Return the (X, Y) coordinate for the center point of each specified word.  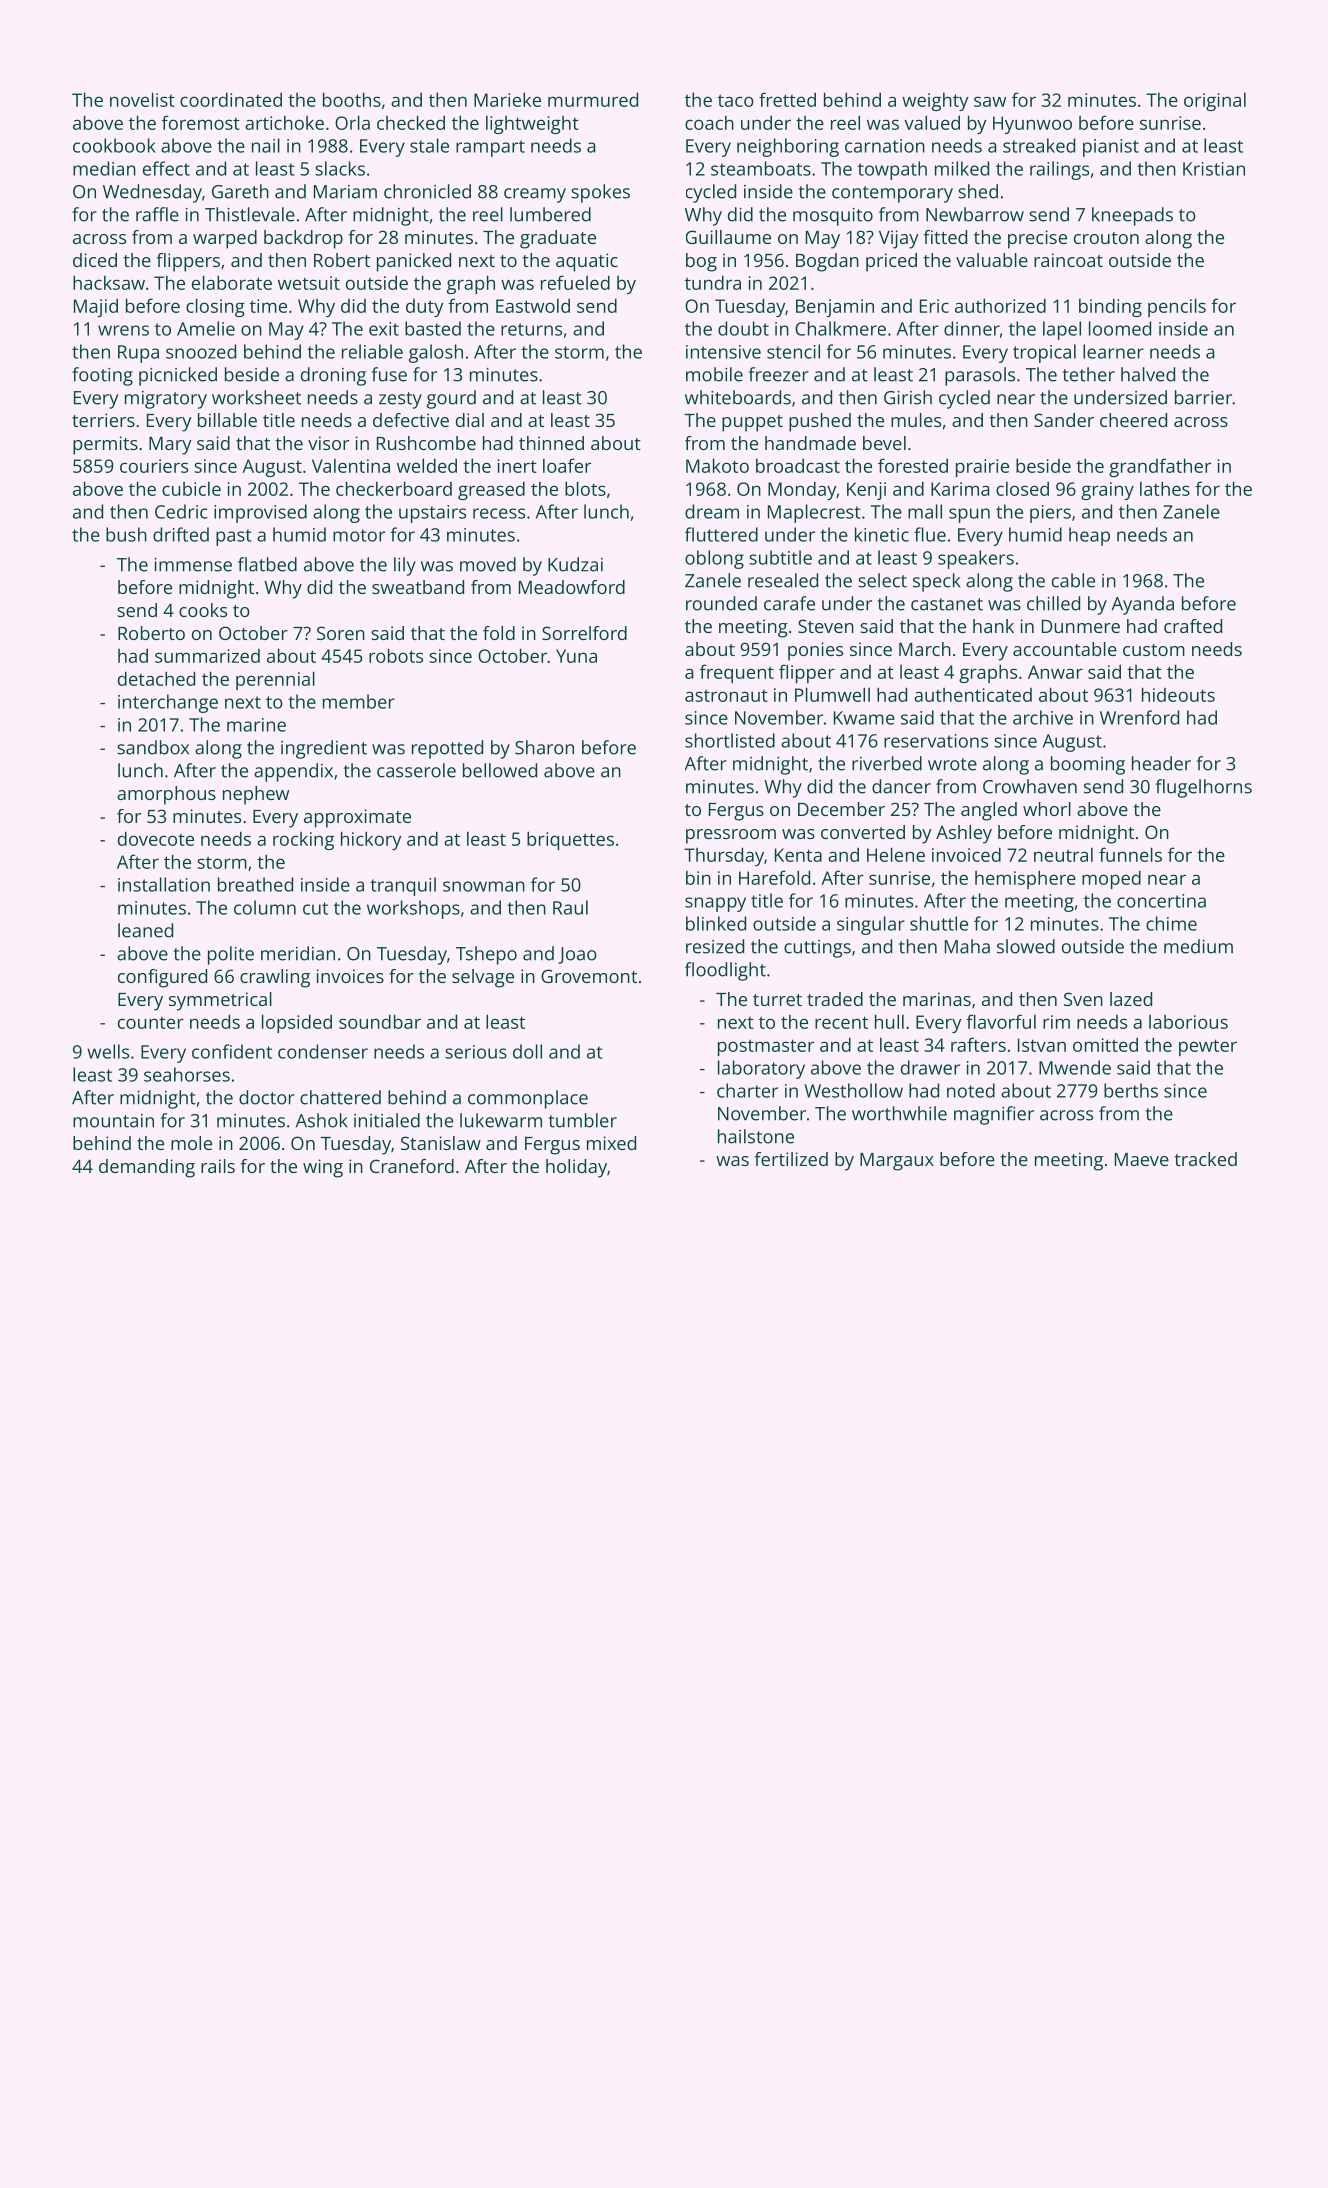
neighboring (788, 147)
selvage (483, 978)
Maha (967, 946)
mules (916, 420)
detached (156, 678)
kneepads (1132, 216)
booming (1088, 765)
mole (191, 1143)
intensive (723, 352)
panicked (414, 262)
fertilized (791, 1159)
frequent (737, 673)
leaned (145, 930)
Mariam (345, 192)
